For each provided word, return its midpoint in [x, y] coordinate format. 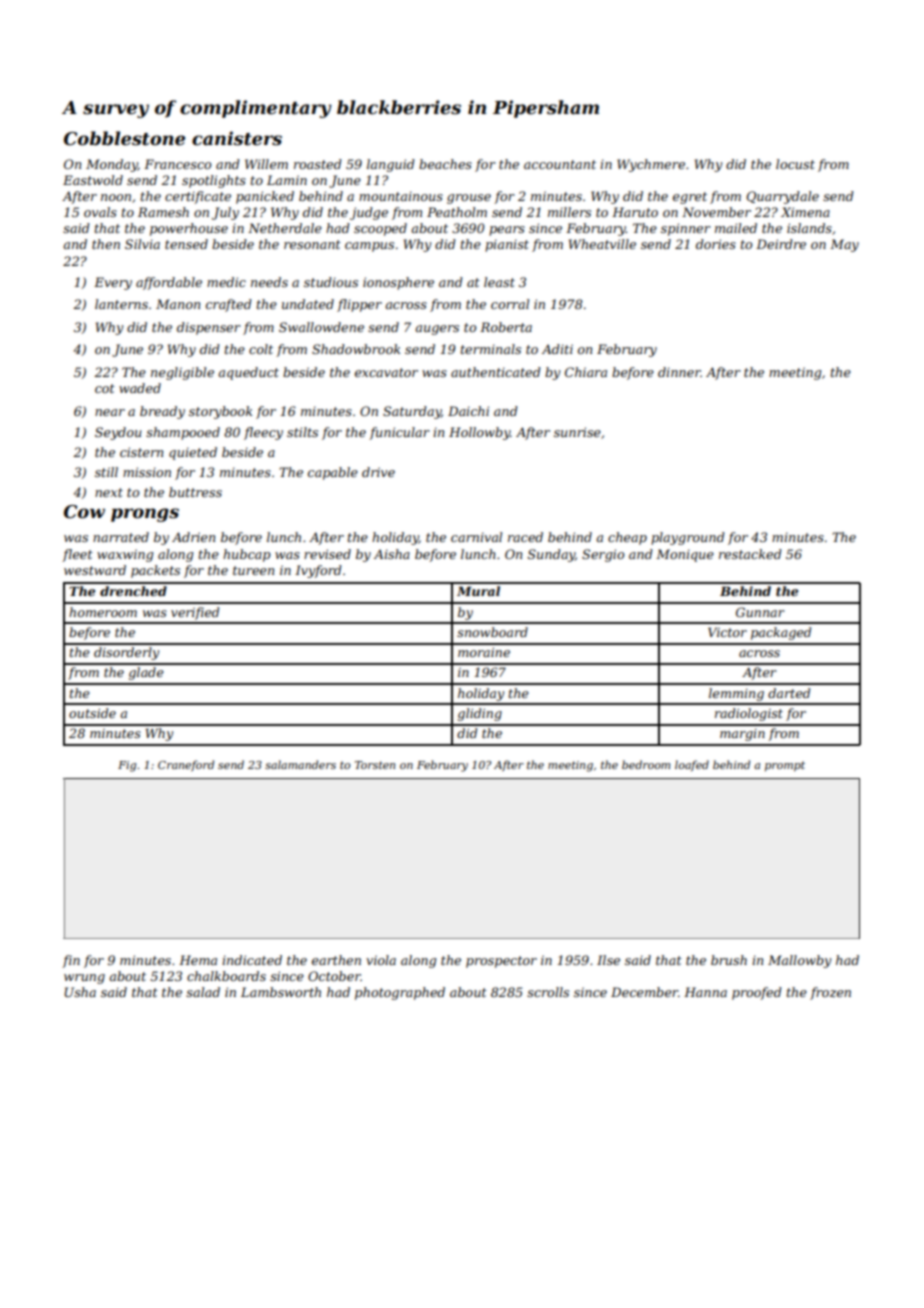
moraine [484, 652]
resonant [312, 244]
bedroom [646, 764]
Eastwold [93, 180]
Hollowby [479, 433]
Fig [127, 766]
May [844, 245]
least [499, 282]
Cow [84, 512]
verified [195, 613]
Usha [80, 992]
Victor [727, 632]
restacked [750, 554]
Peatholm [457, 212]
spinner [686, 229]
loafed [692, 765]
